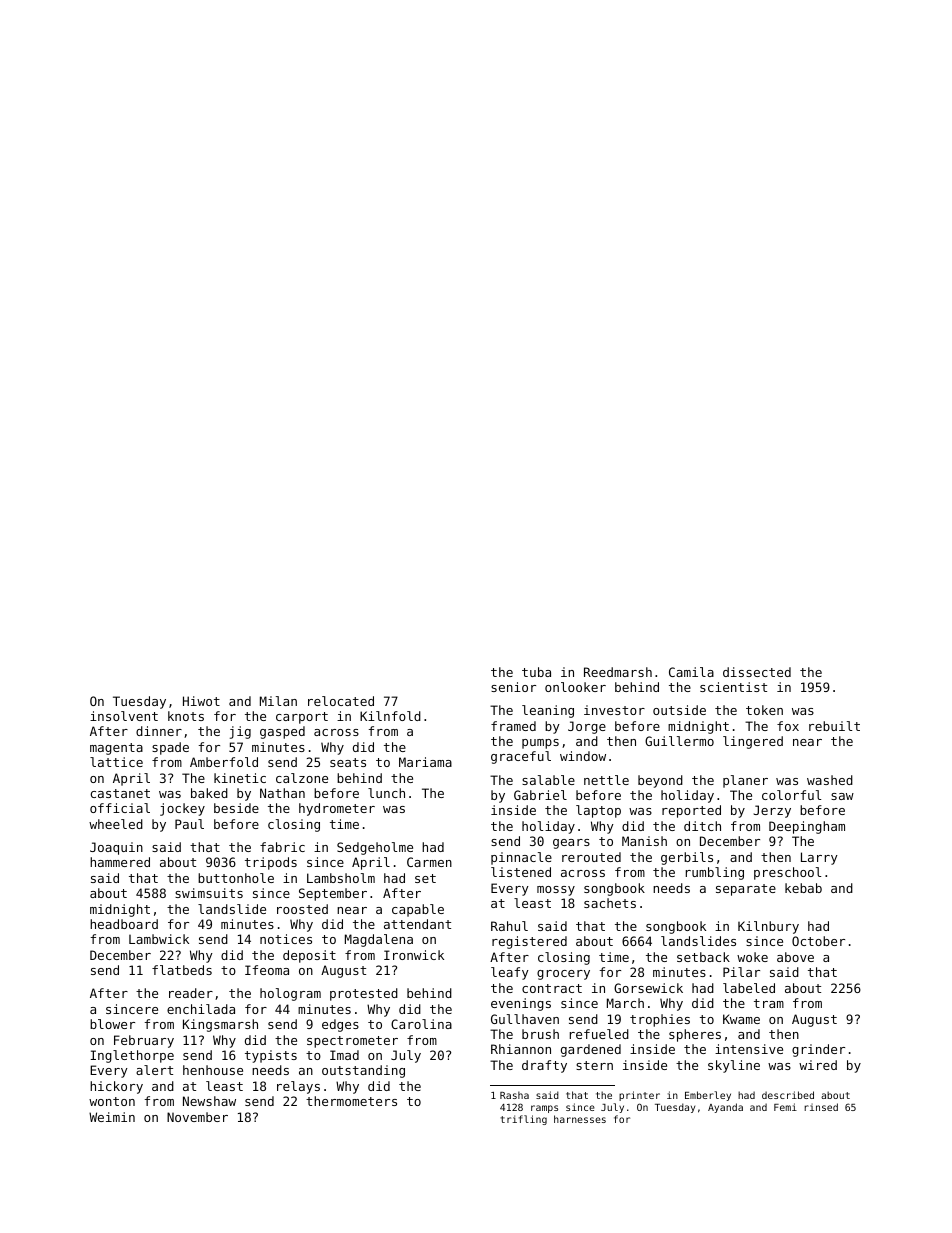  Describe the element at coordinates (124, 924) in the screenshot. I see `headboard` at that location.
